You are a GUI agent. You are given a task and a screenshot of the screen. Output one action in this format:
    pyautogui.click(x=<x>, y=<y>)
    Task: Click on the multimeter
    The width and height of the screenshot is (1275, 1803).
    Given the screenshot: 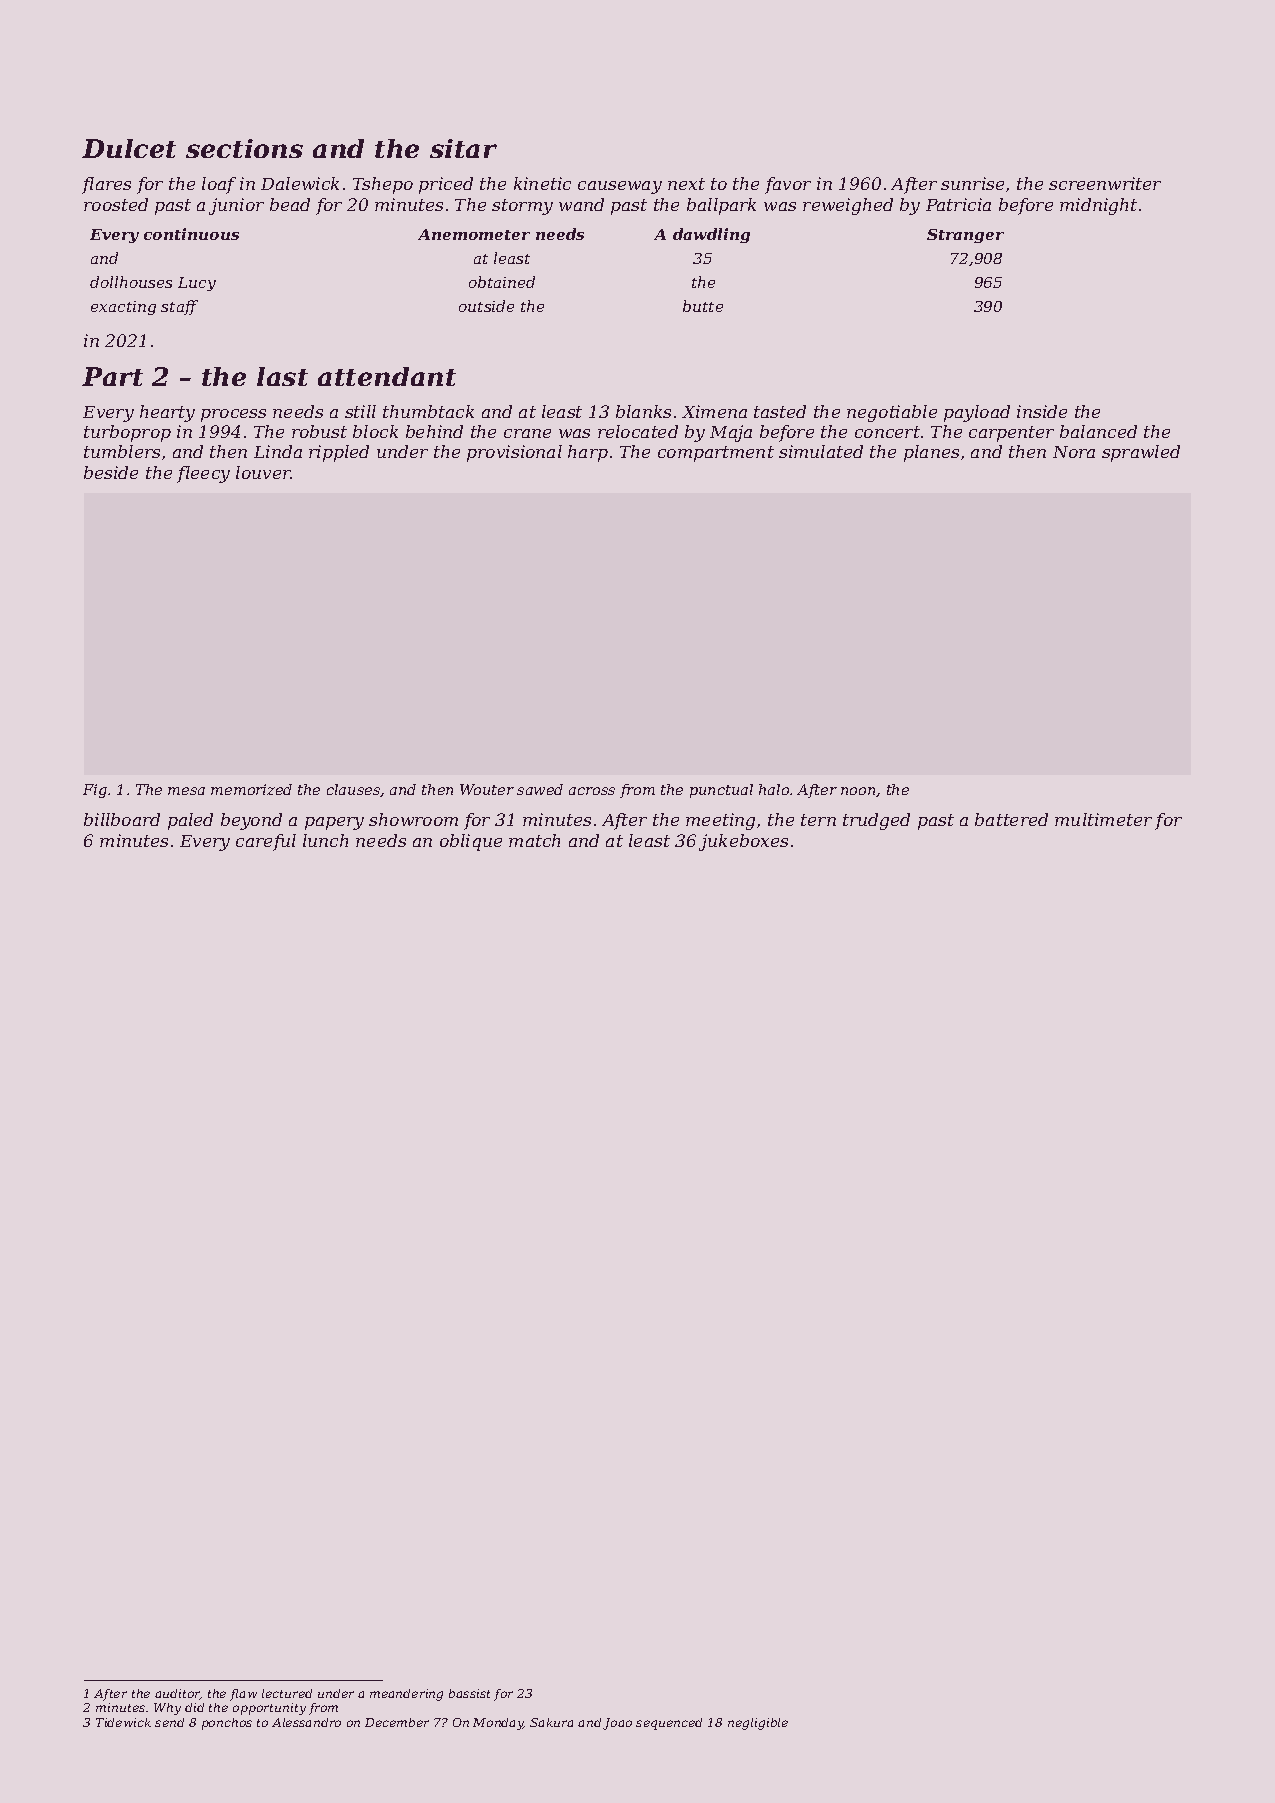 What is the action you would take?
    pyautogui.click(x=1103, y=819)
